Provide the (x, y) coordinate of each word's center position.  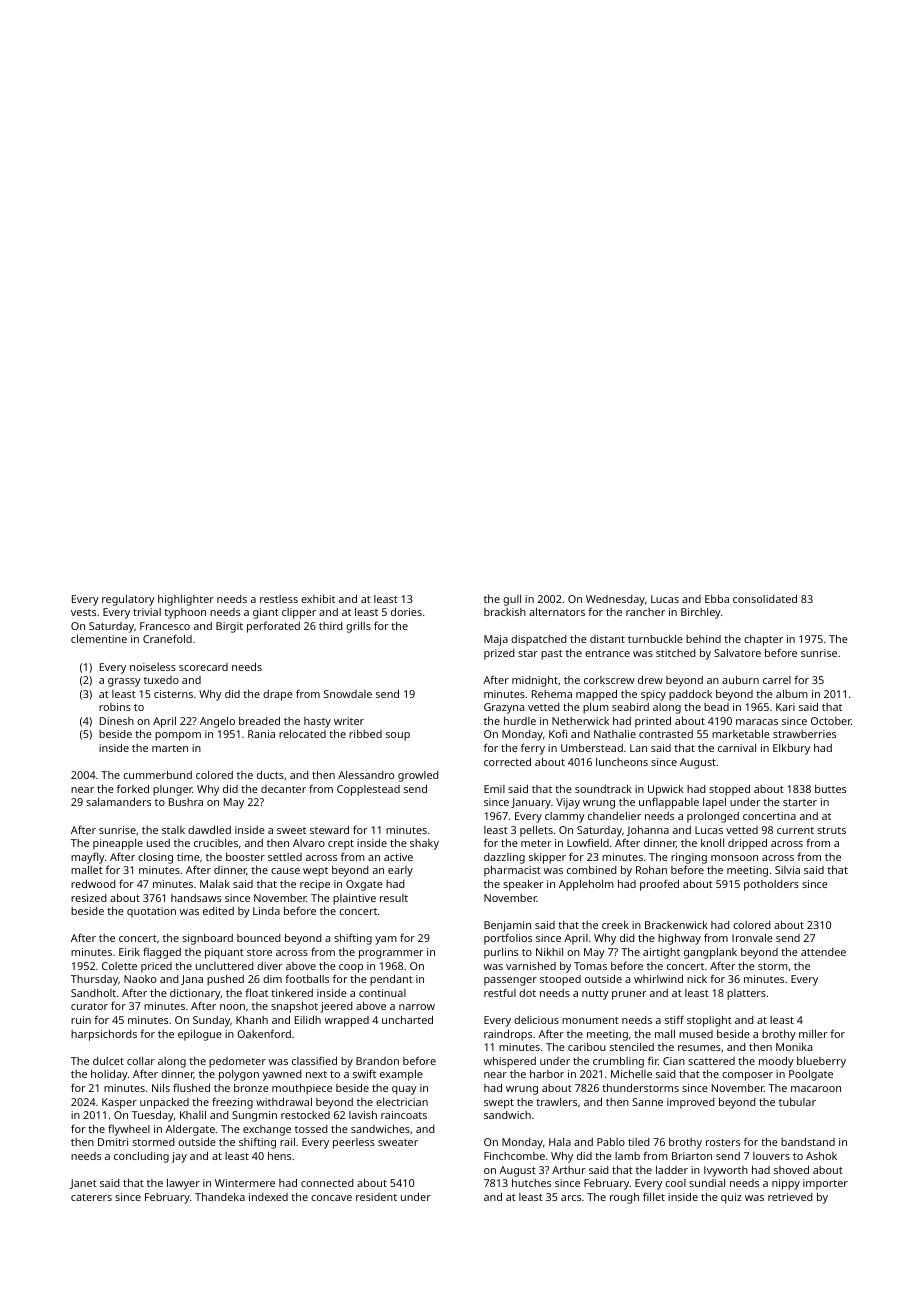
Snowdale (348, 694)
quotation (151, 912)
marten (170, 748)
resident (376, 1197)
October (831, 721)
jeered (336, 1007)
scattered (711, 1061)
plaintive (354, 899)
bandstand (808, 1141)
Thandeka (220, 1197)
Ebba (717, 599)
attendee (823, 952)
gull (512, 600)
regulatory (128, 600)
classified (314, 1060)
